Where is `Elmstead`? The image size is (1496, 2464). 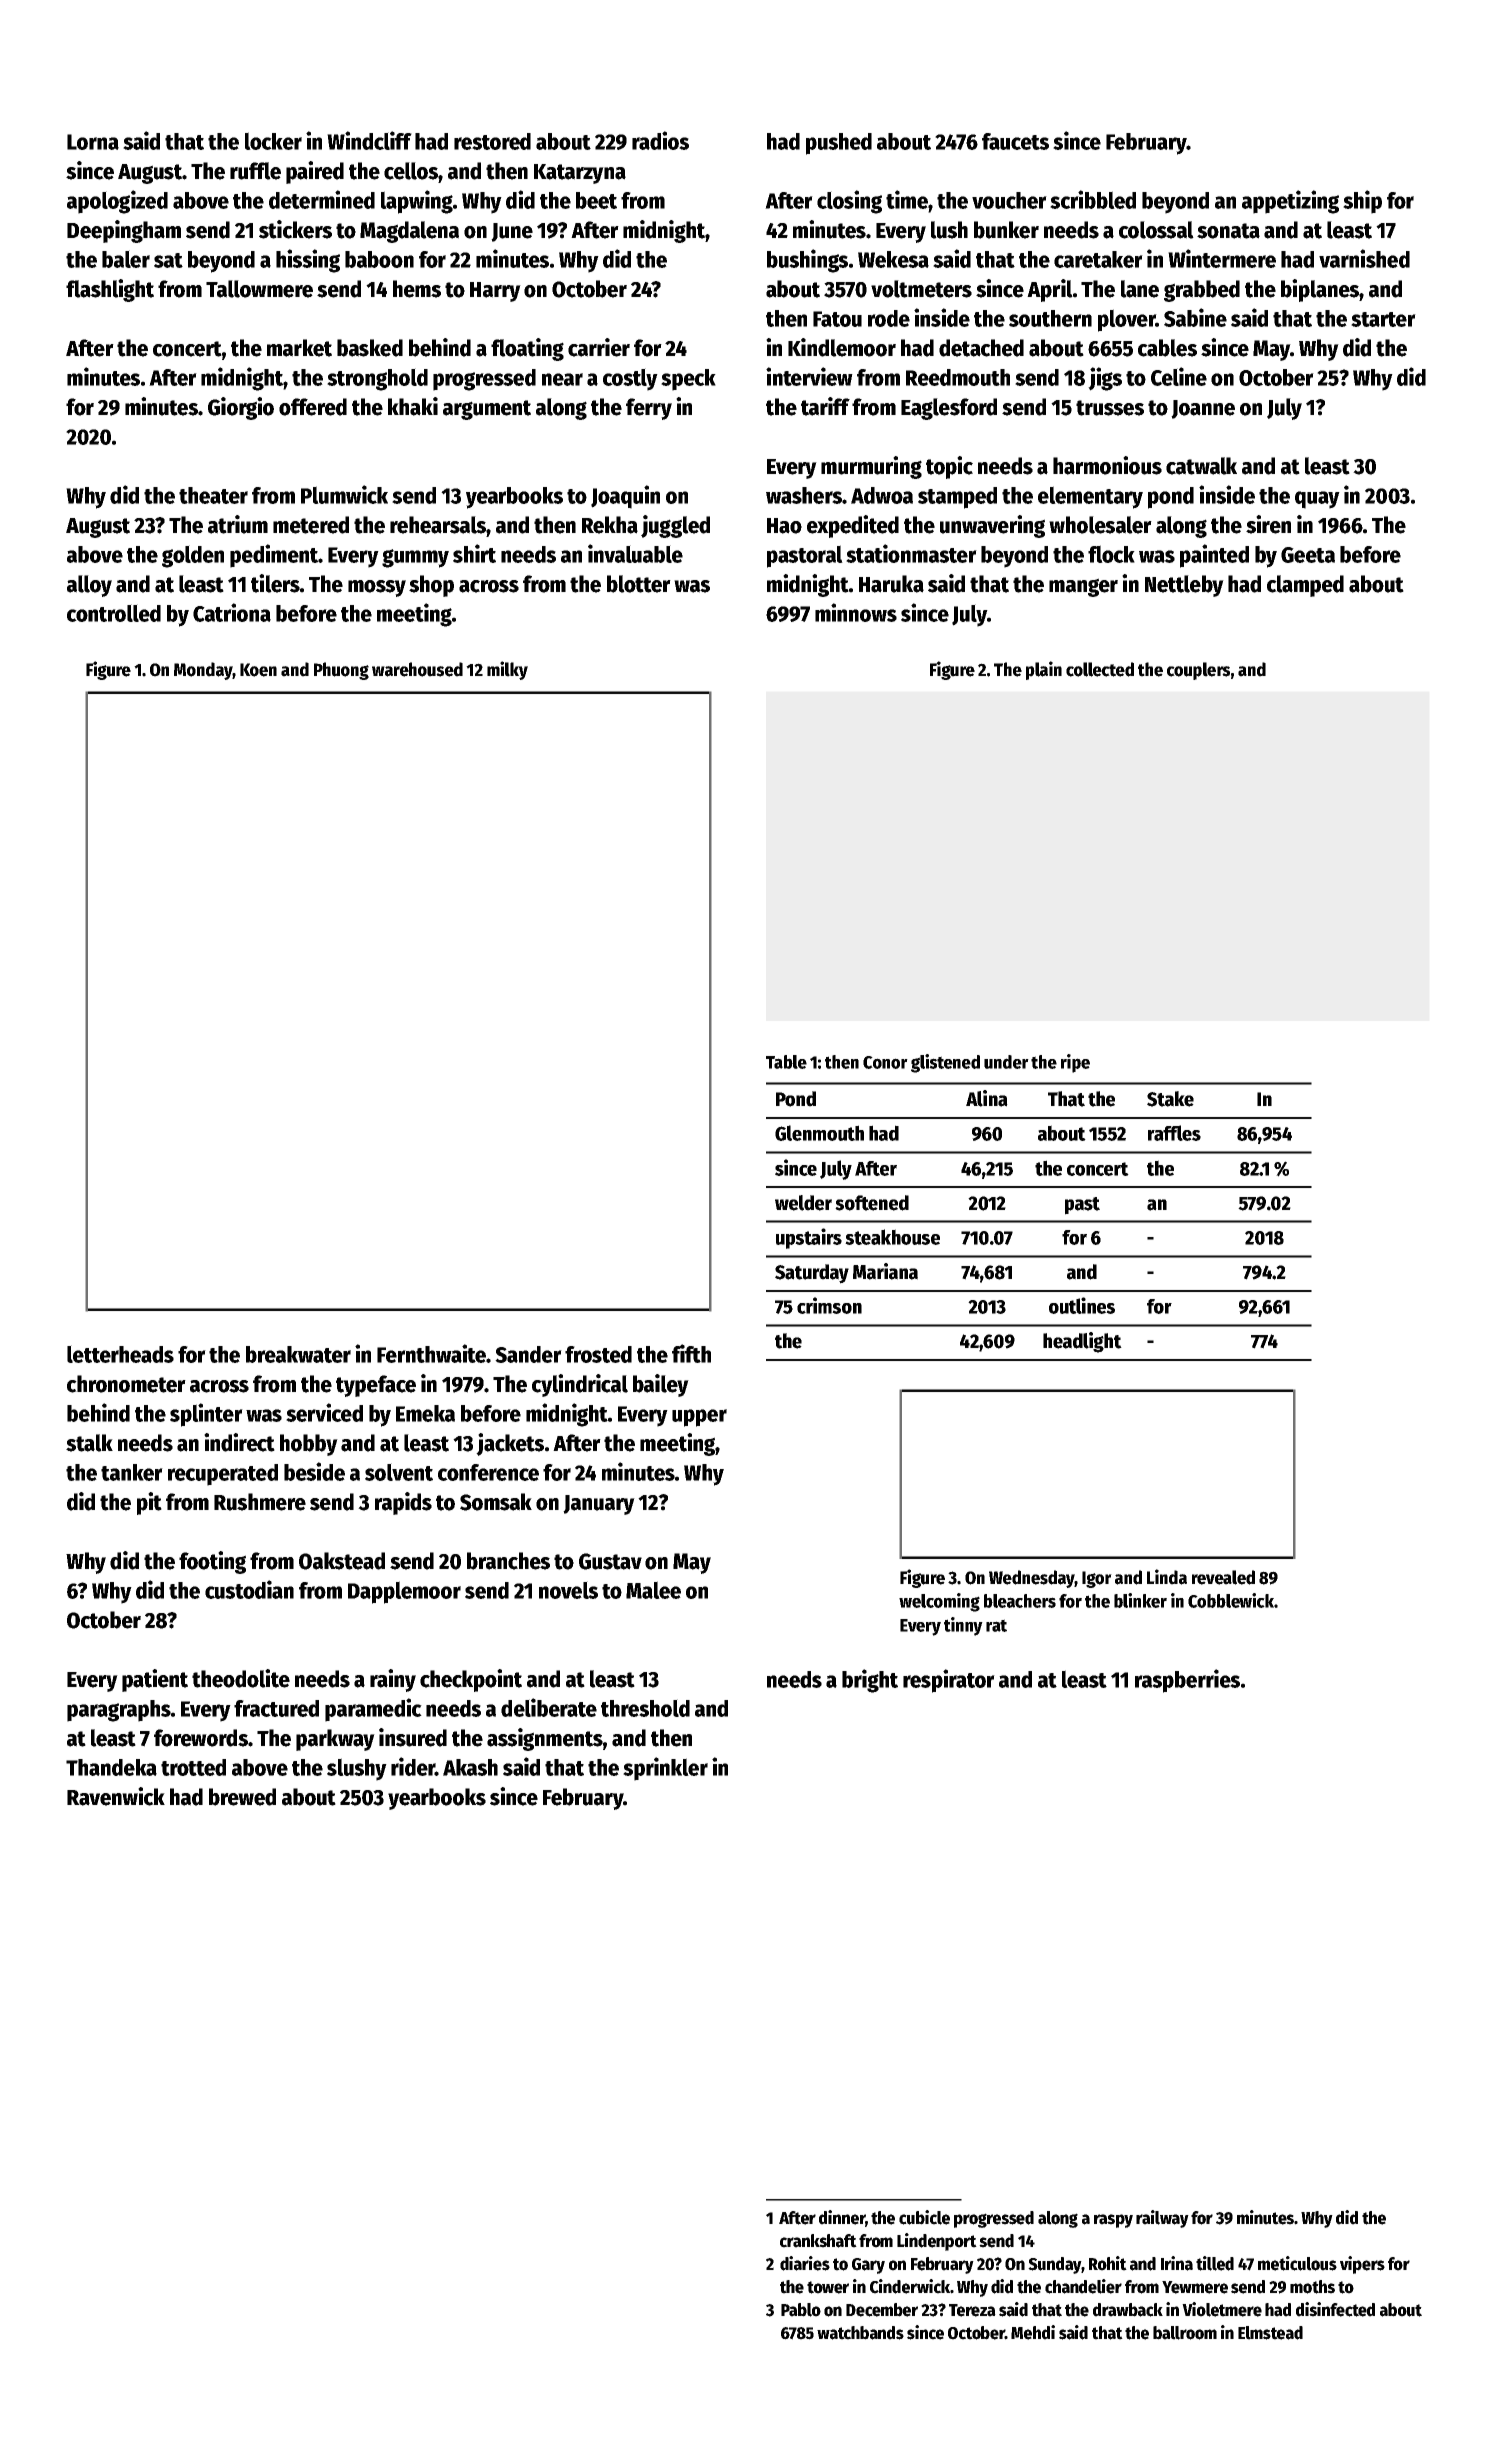 Elmstead is located at coordinates (1270, 2333).
